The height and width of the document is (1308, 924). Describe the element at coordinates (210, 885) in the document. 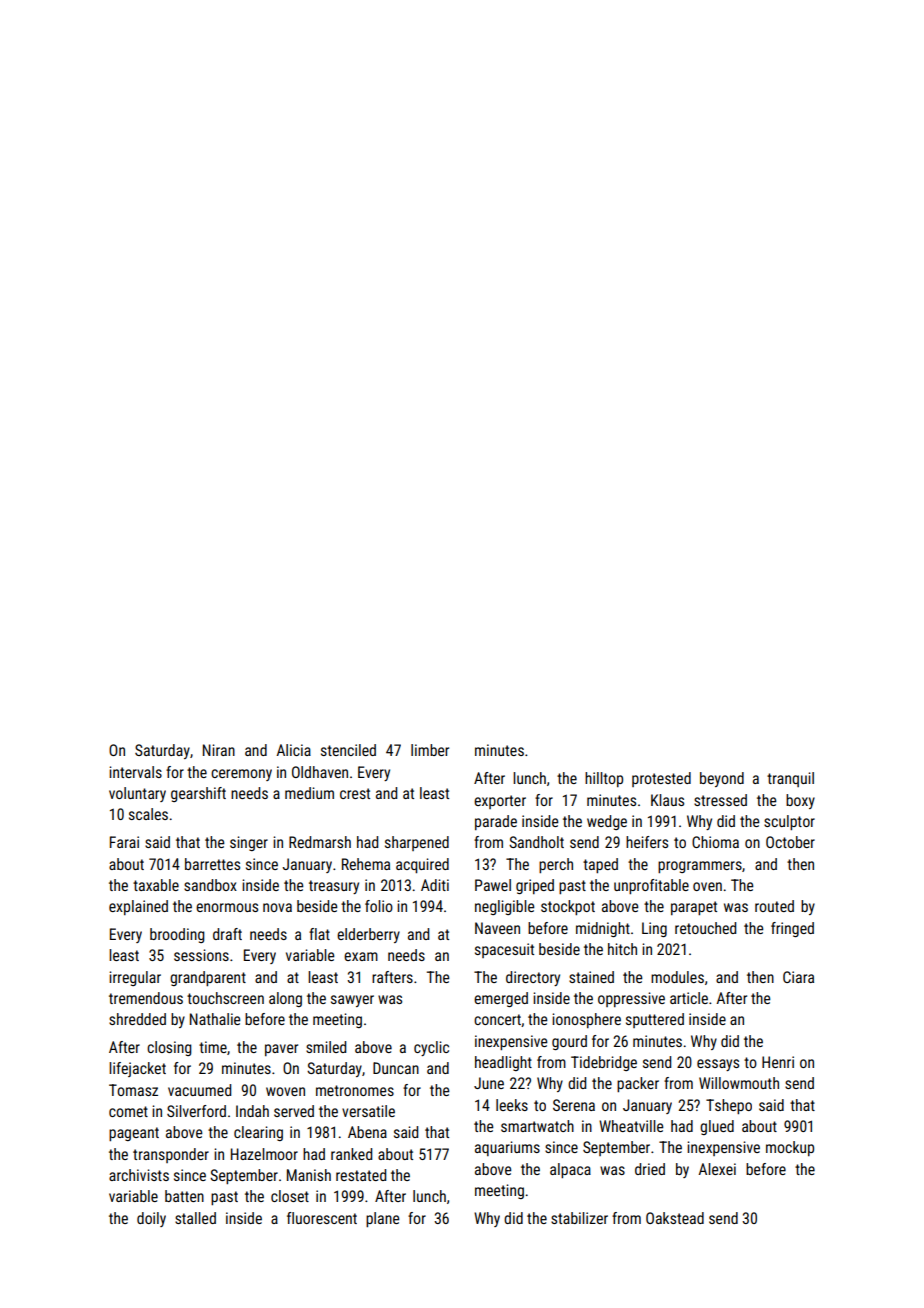

I see `sandbox` at that location.
